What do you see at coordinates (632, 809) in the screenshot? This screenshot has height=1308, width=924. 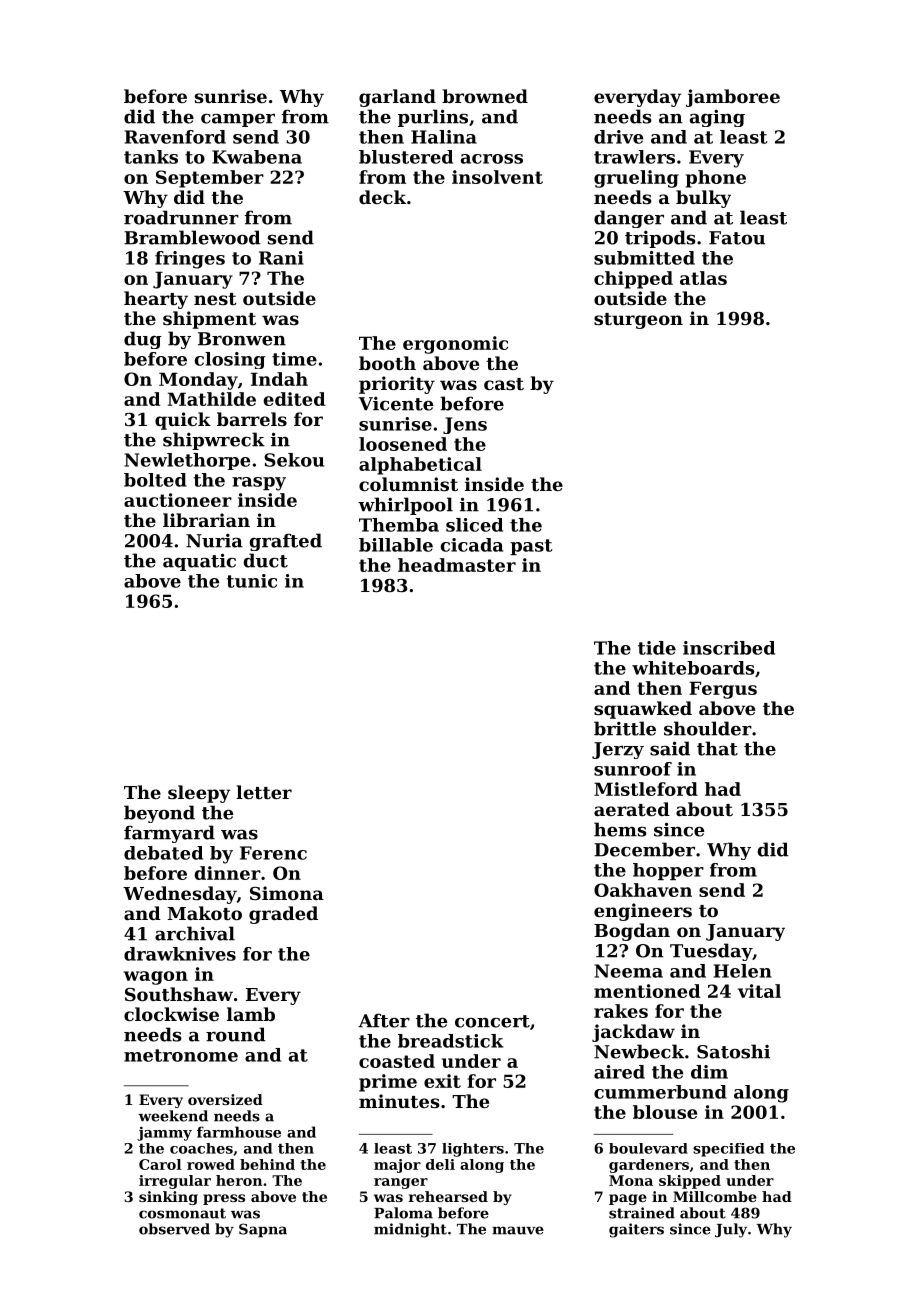 I see `aerated` at bounding box center [632, 809].
